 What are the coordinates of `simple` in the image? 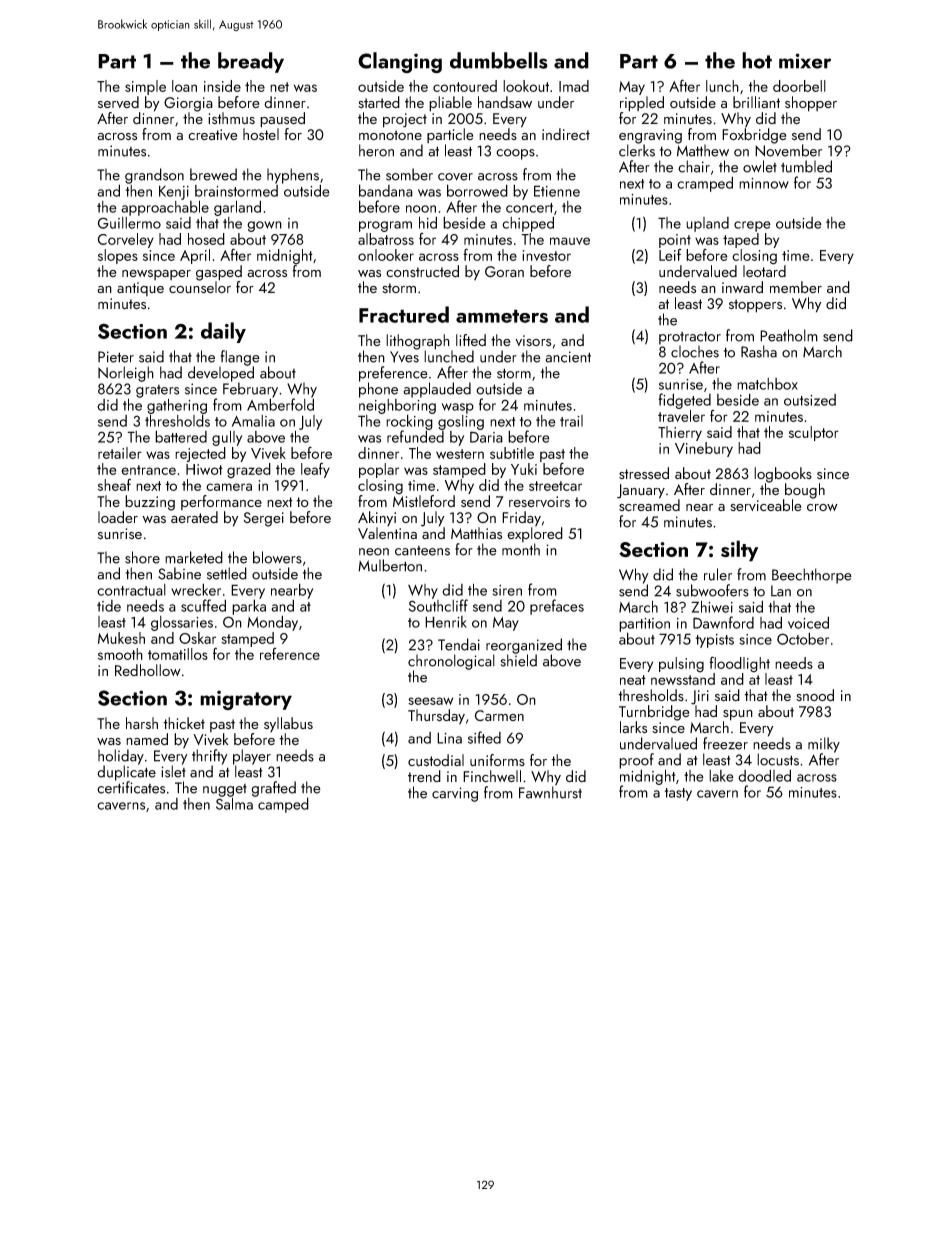 It's located at (145, 87).
